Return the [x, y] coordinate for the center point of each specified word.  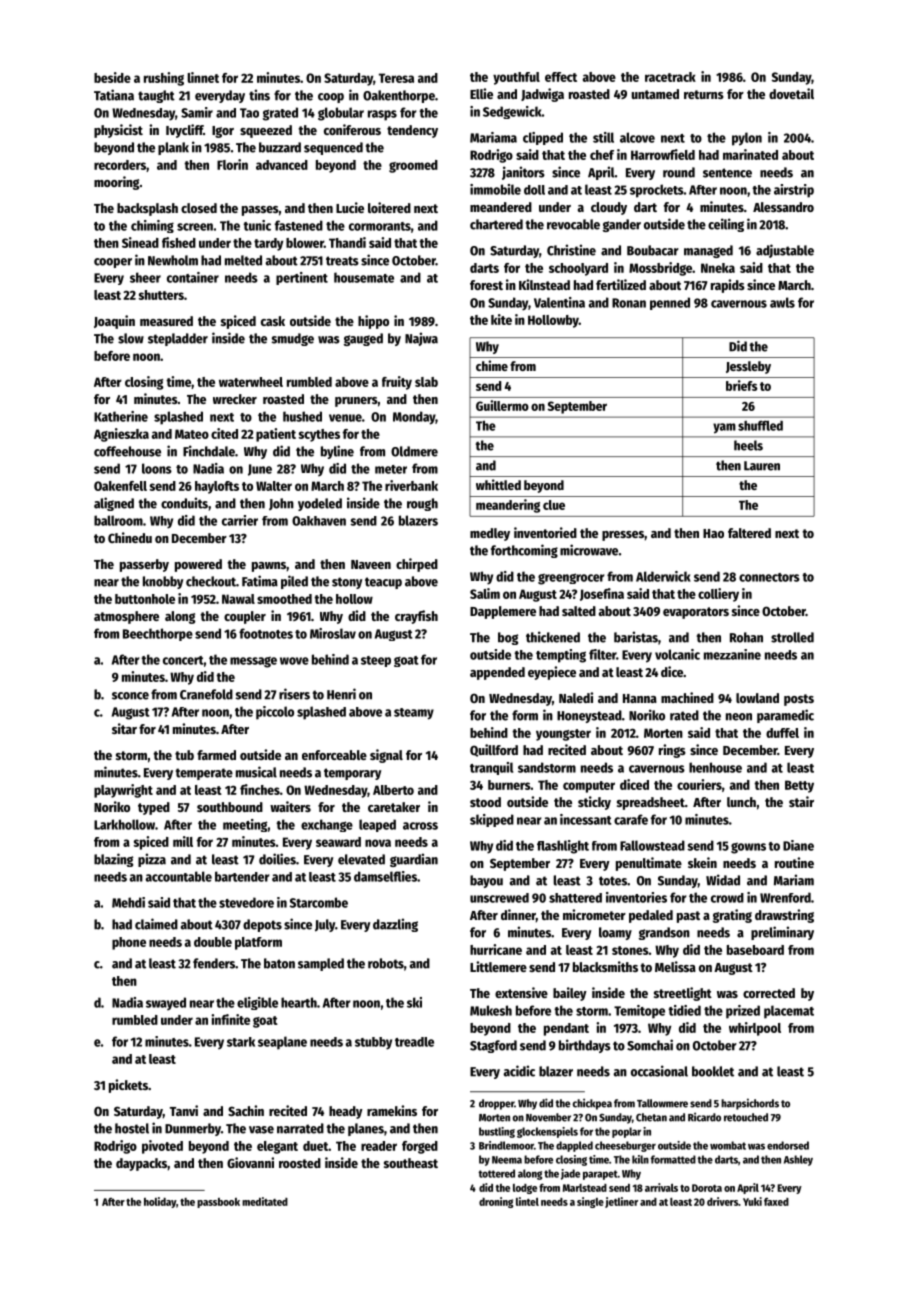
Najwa [421, 339]
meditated [265, 1201]
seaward [338, 842]
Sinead [140, 242]
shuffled [760, 425]
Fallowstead [652, 845]
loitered [389, 207]
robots [386, 963]
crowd [727, 898]
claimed [156, 924]
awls [782, 302]
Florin [232, 164]
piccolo [275, 713]
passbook [218, 1203]
